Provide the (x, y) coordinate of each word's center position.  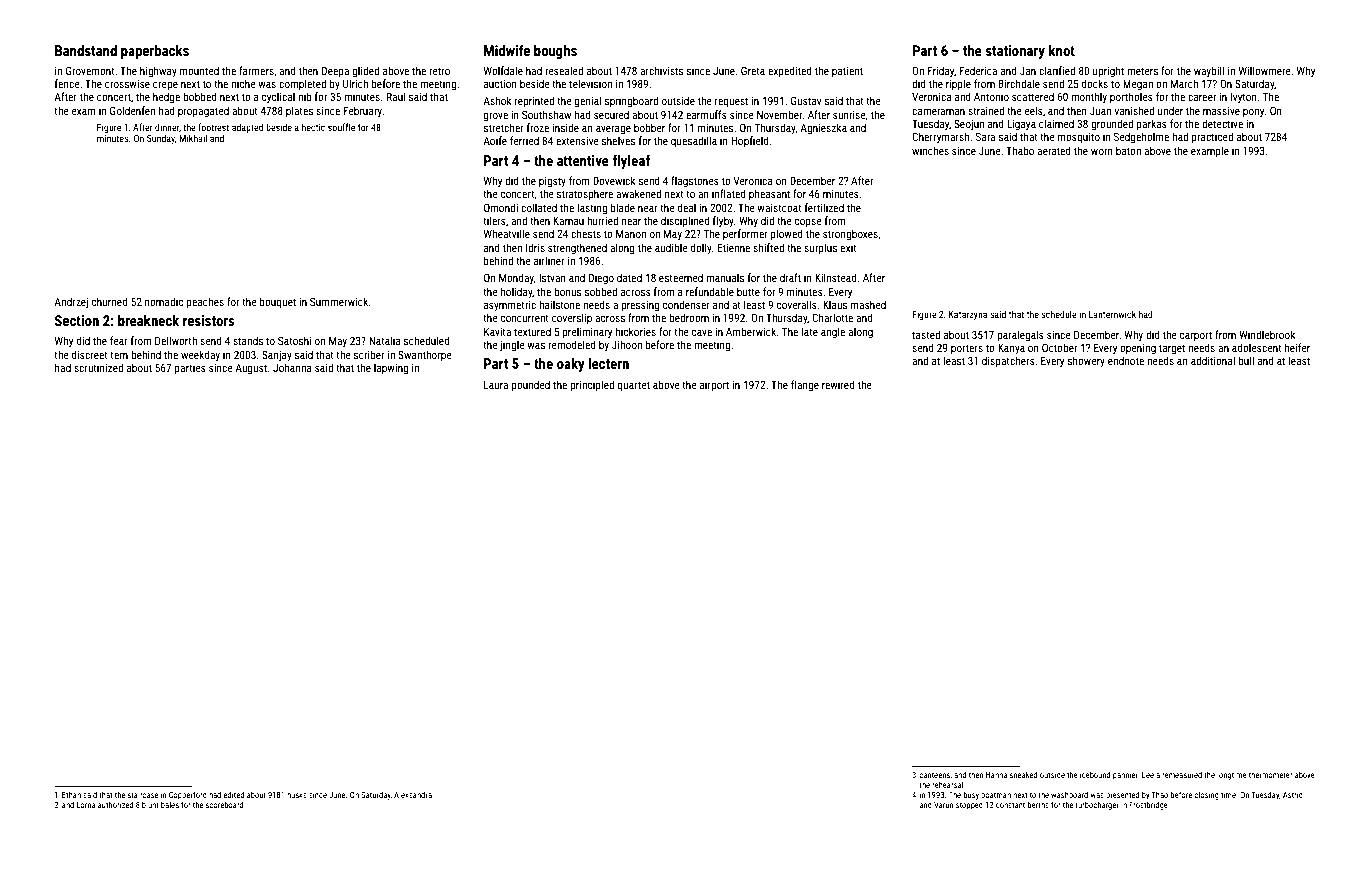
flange (805, 386)
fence (67, 83)
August (251, 369)
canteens (934, 775)
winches (930, 150)
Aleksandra (413, 794)
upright (1108, 72)
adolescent (1257, 347)
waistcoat (779, 208)
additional (1213, 360)
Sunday (161, 139)
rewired (838, 384)
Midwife (507, 50)
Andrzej (71, 302)
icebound (1095, 774)
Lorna (86, 805)
